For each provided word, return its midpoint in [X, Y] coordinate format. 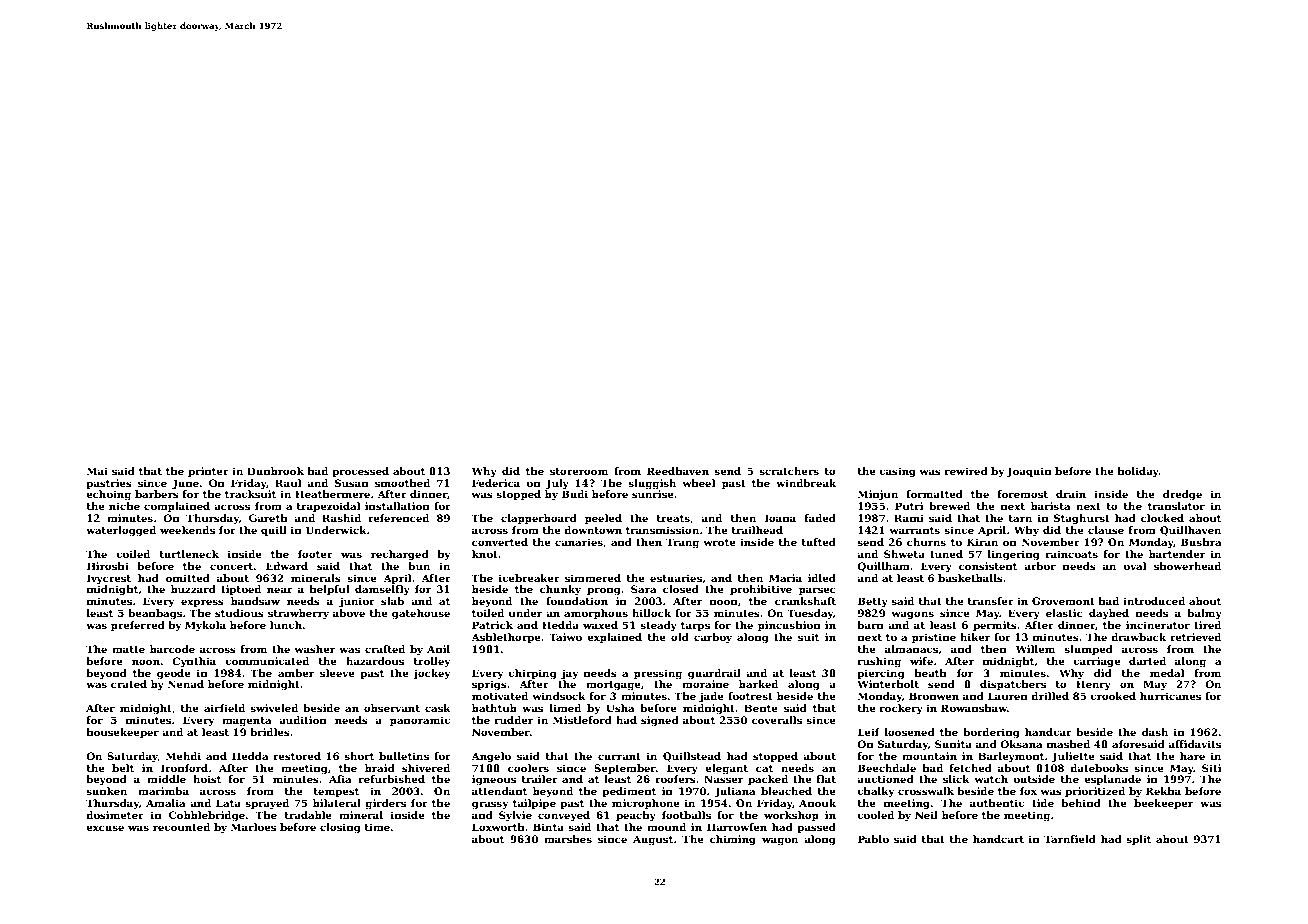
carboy [713, 638]
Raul [288, 483]
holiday [1138, 472]
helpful [329, 590]
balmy [1204, 614]
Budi [575, 494]
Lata [228, 803]
